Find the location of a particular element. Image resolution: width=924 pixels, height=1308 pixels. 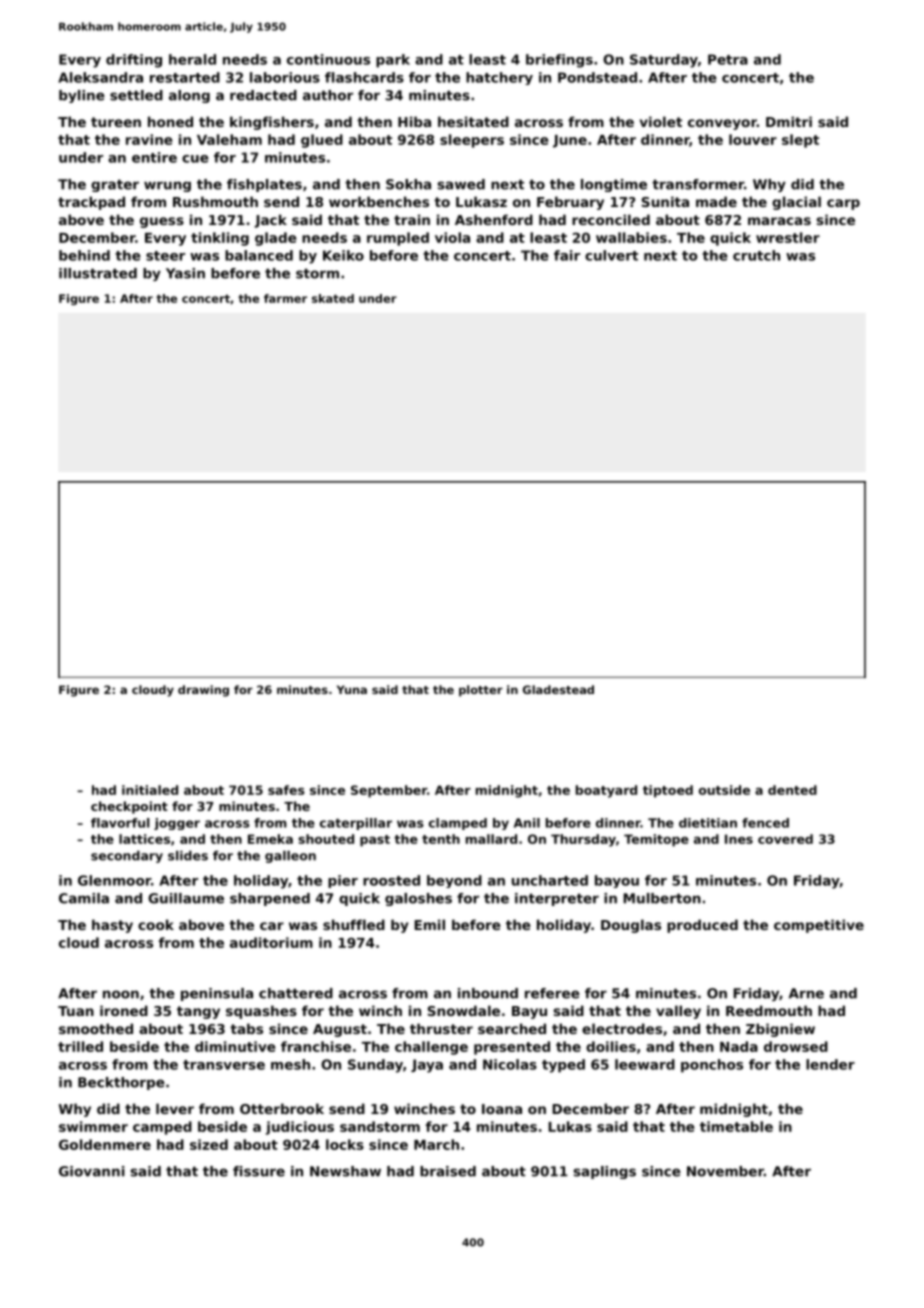

past is located at coordinates (375, 841).
